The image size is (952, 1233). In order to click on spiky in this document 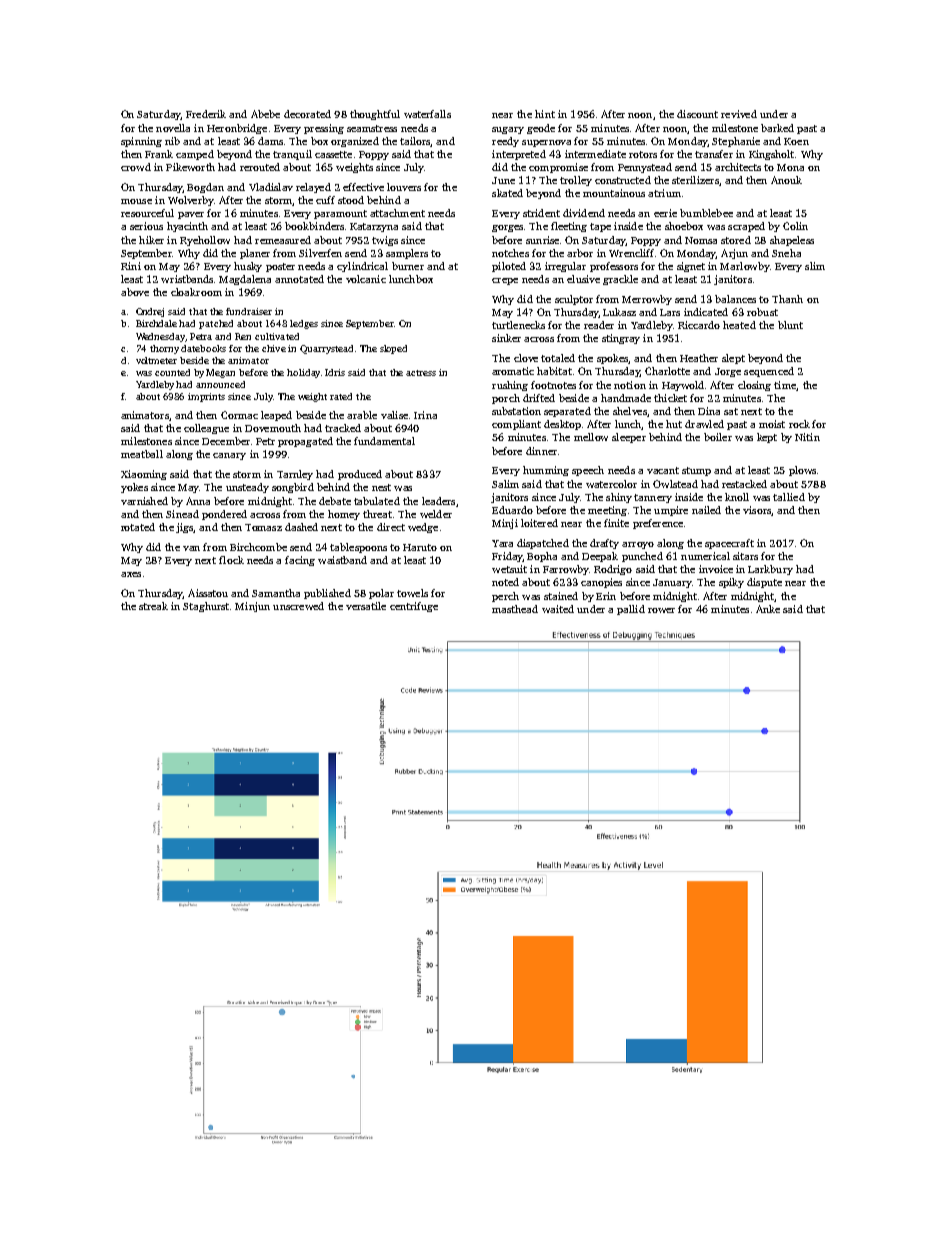, I will do `click(731, 583)`.
